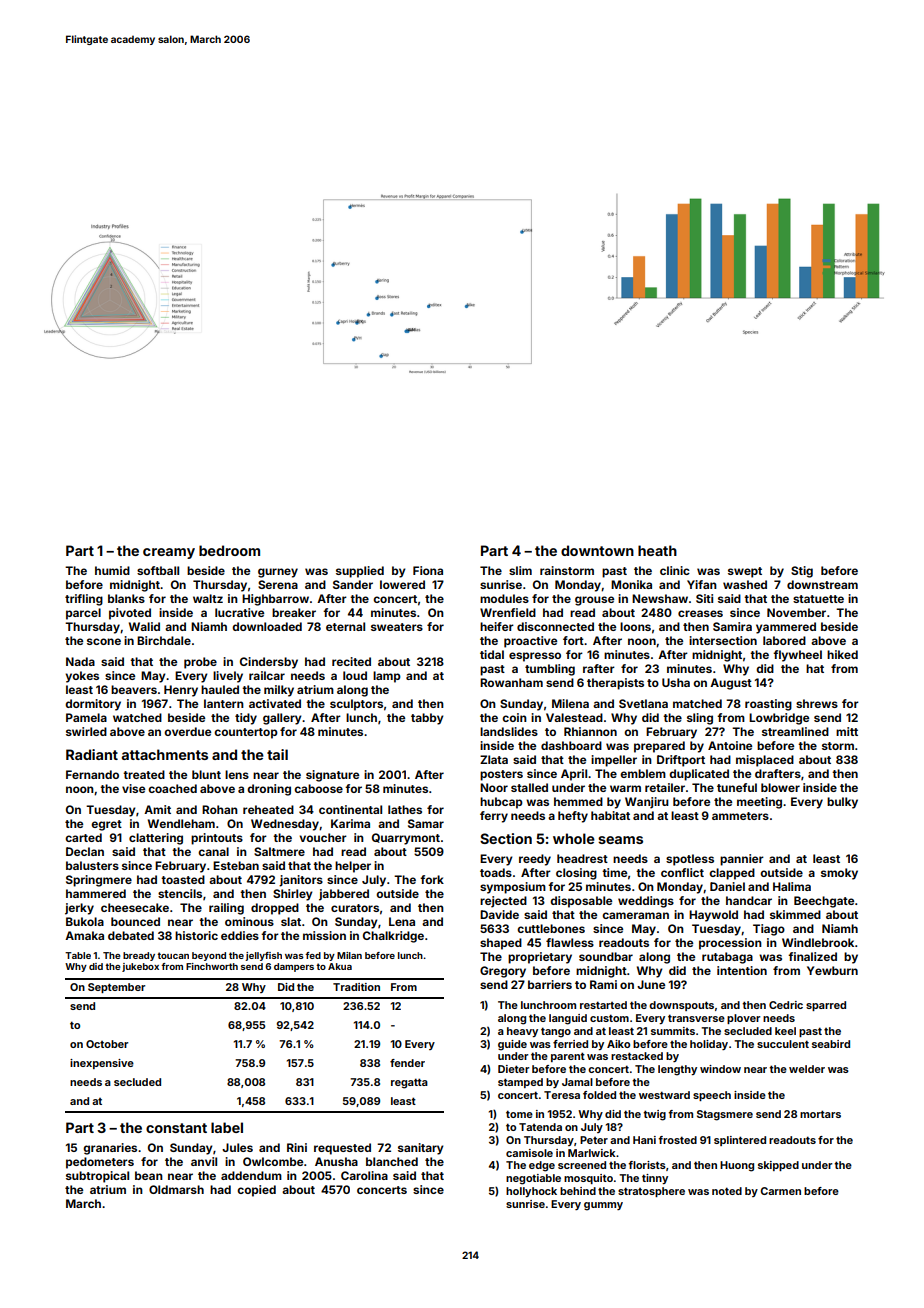 Image resolution: width=924 pixels, height=1308 pixels. I want to click on lantern, so click(224, 703).
